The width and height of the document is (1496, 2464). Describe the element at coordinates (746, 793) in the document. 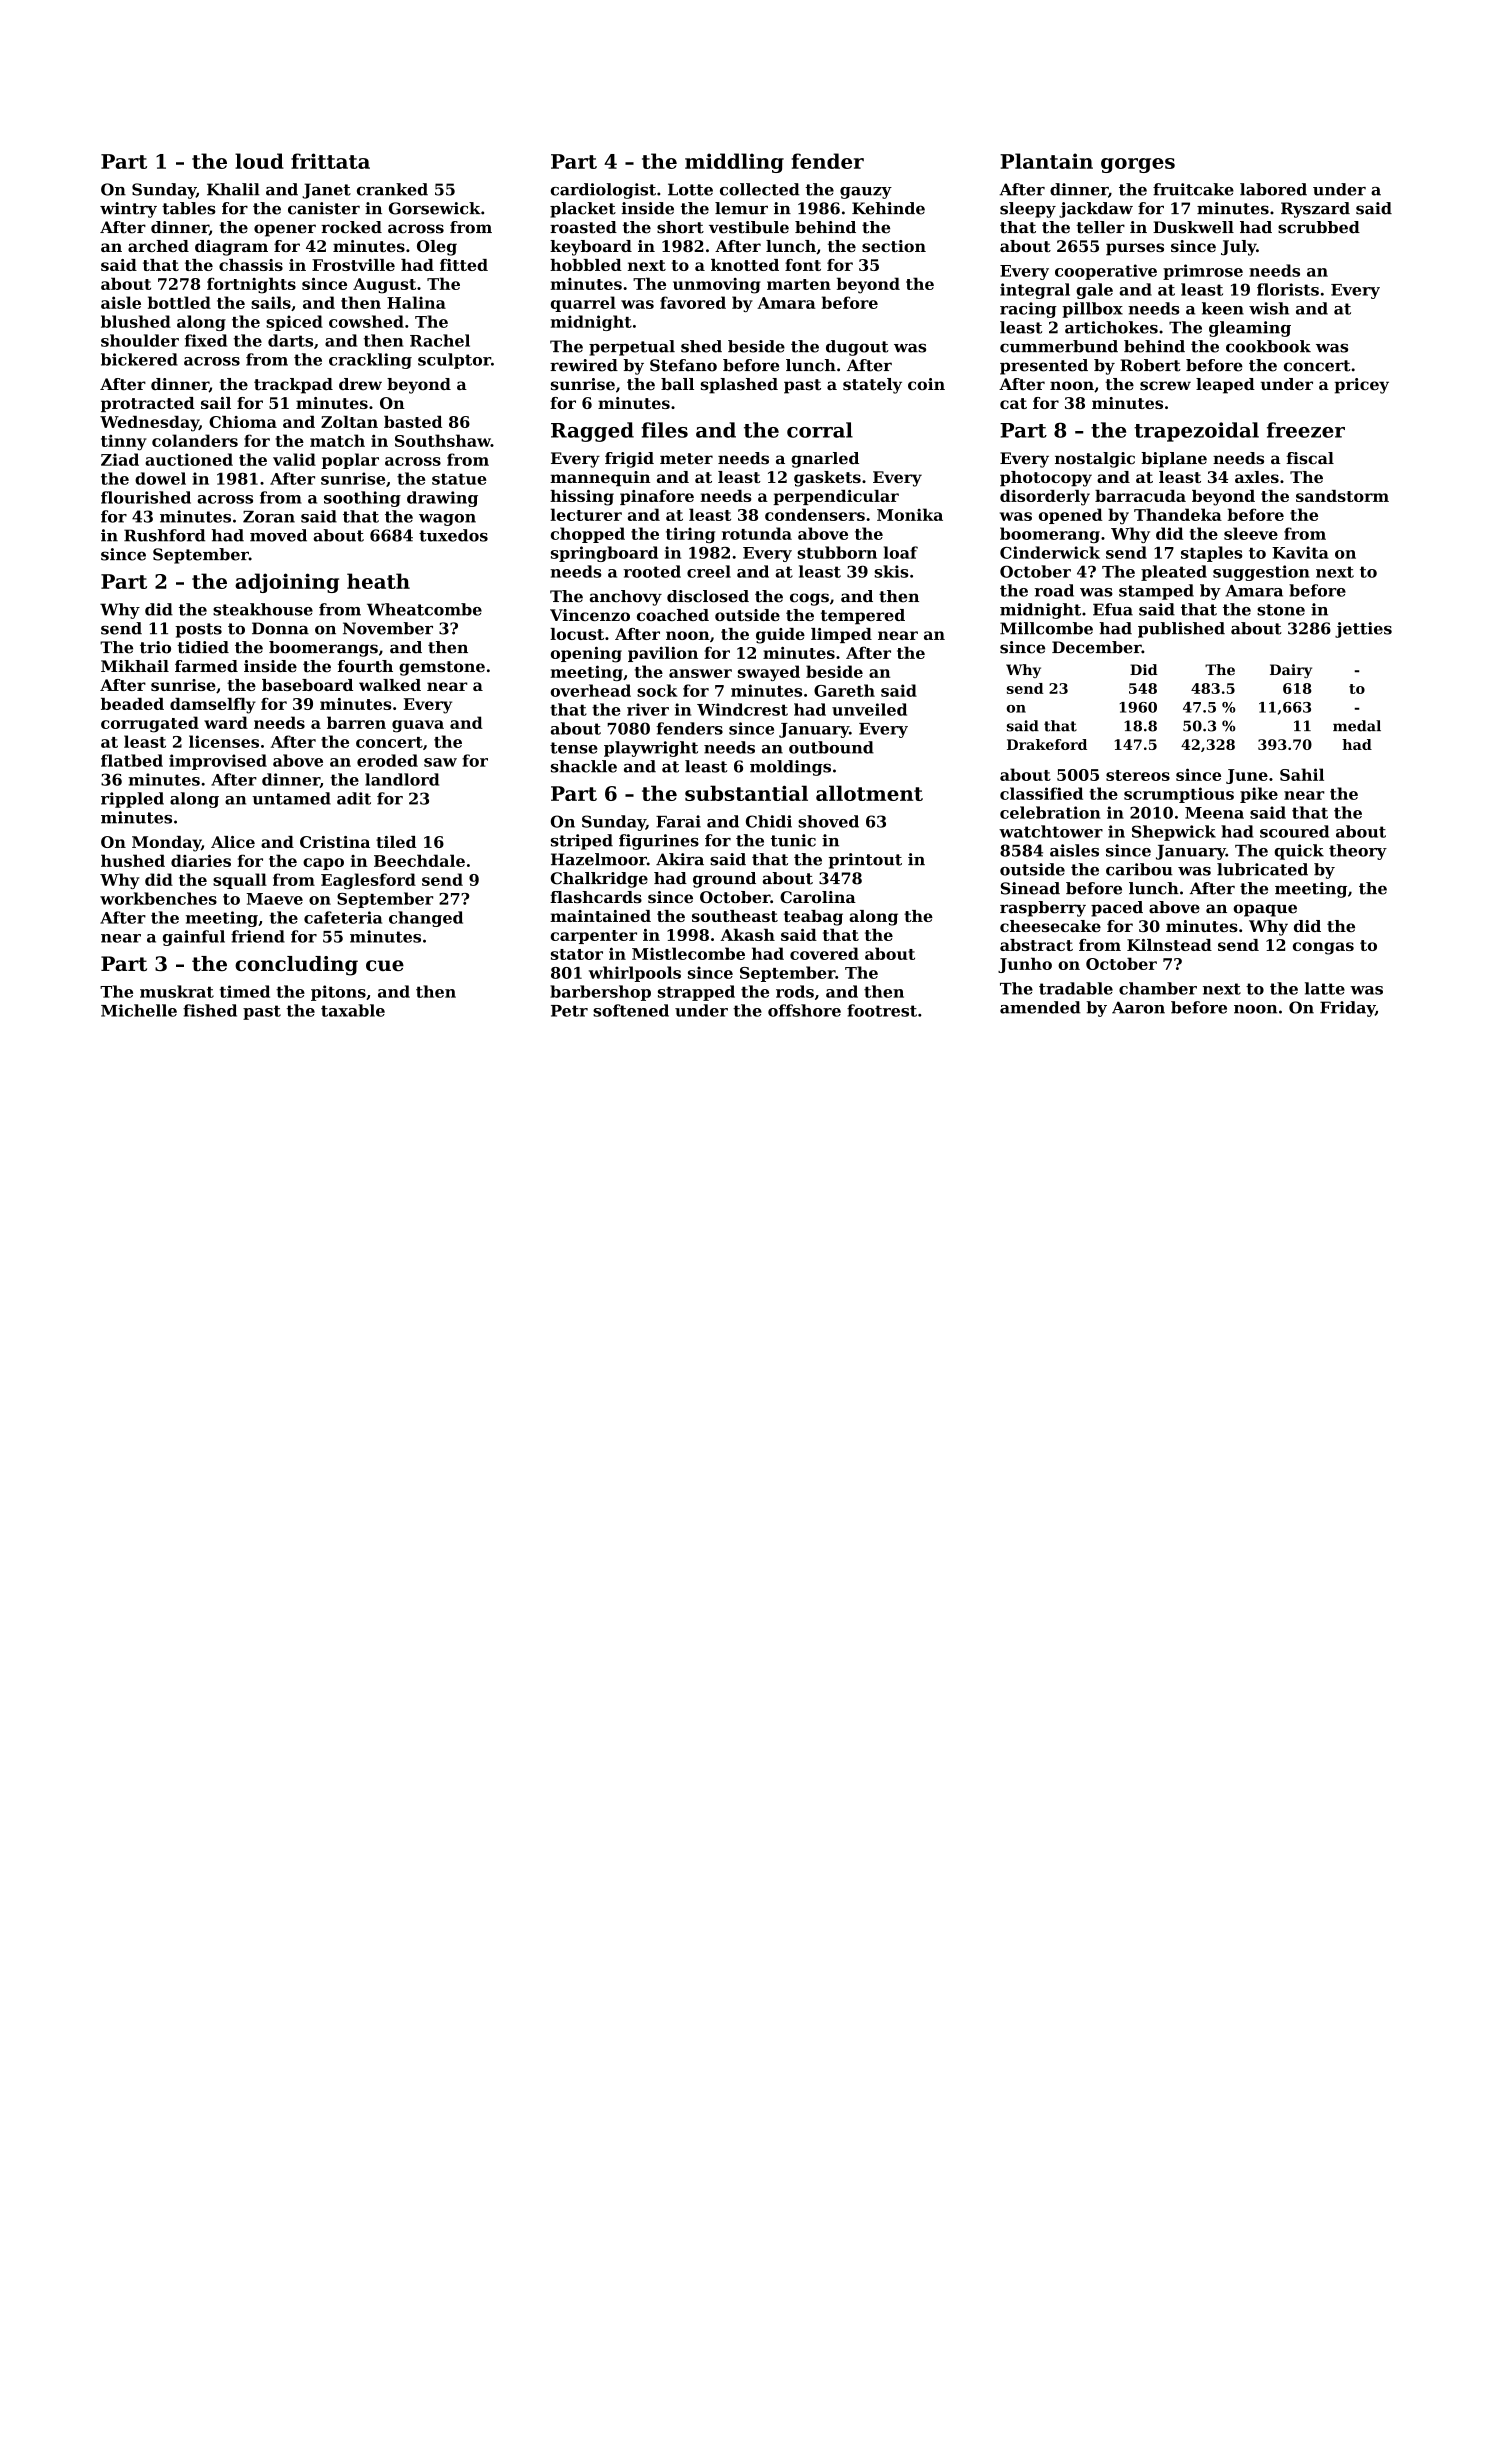

I see `substantial` at that location.
